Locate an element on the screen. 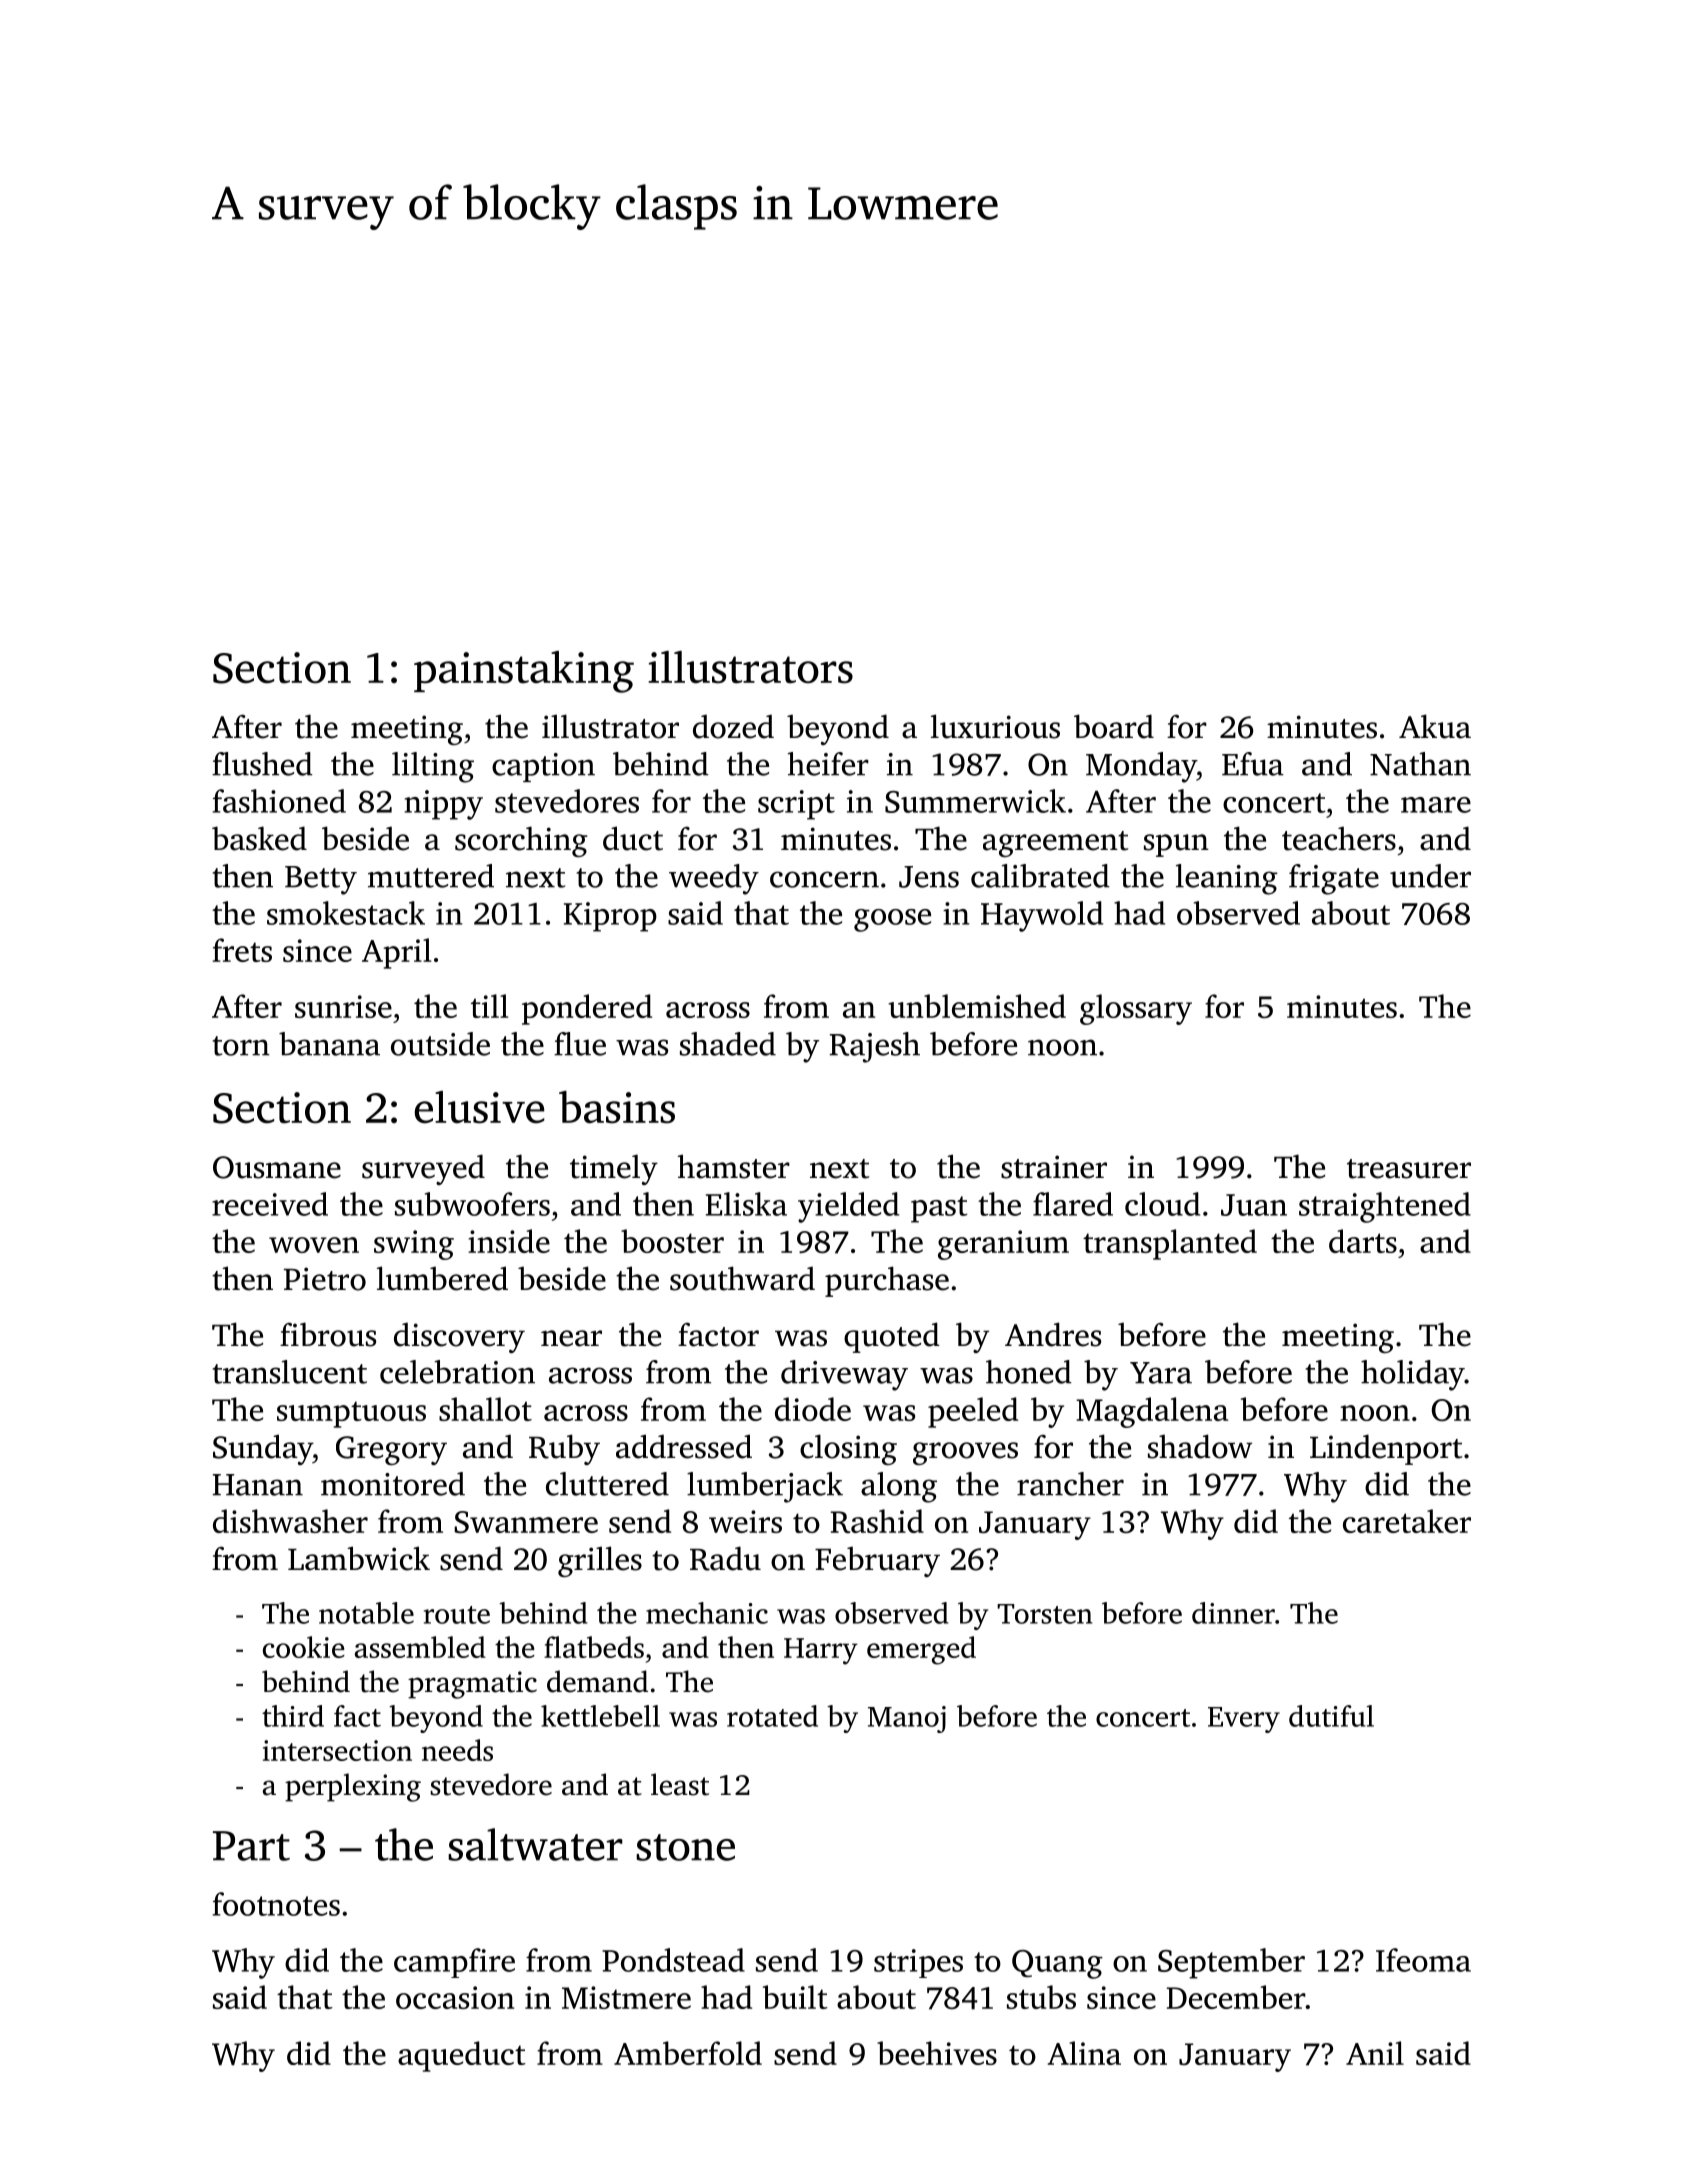 The image size is (1683, 2178). smokestack is located at coordinates (346, 913).
